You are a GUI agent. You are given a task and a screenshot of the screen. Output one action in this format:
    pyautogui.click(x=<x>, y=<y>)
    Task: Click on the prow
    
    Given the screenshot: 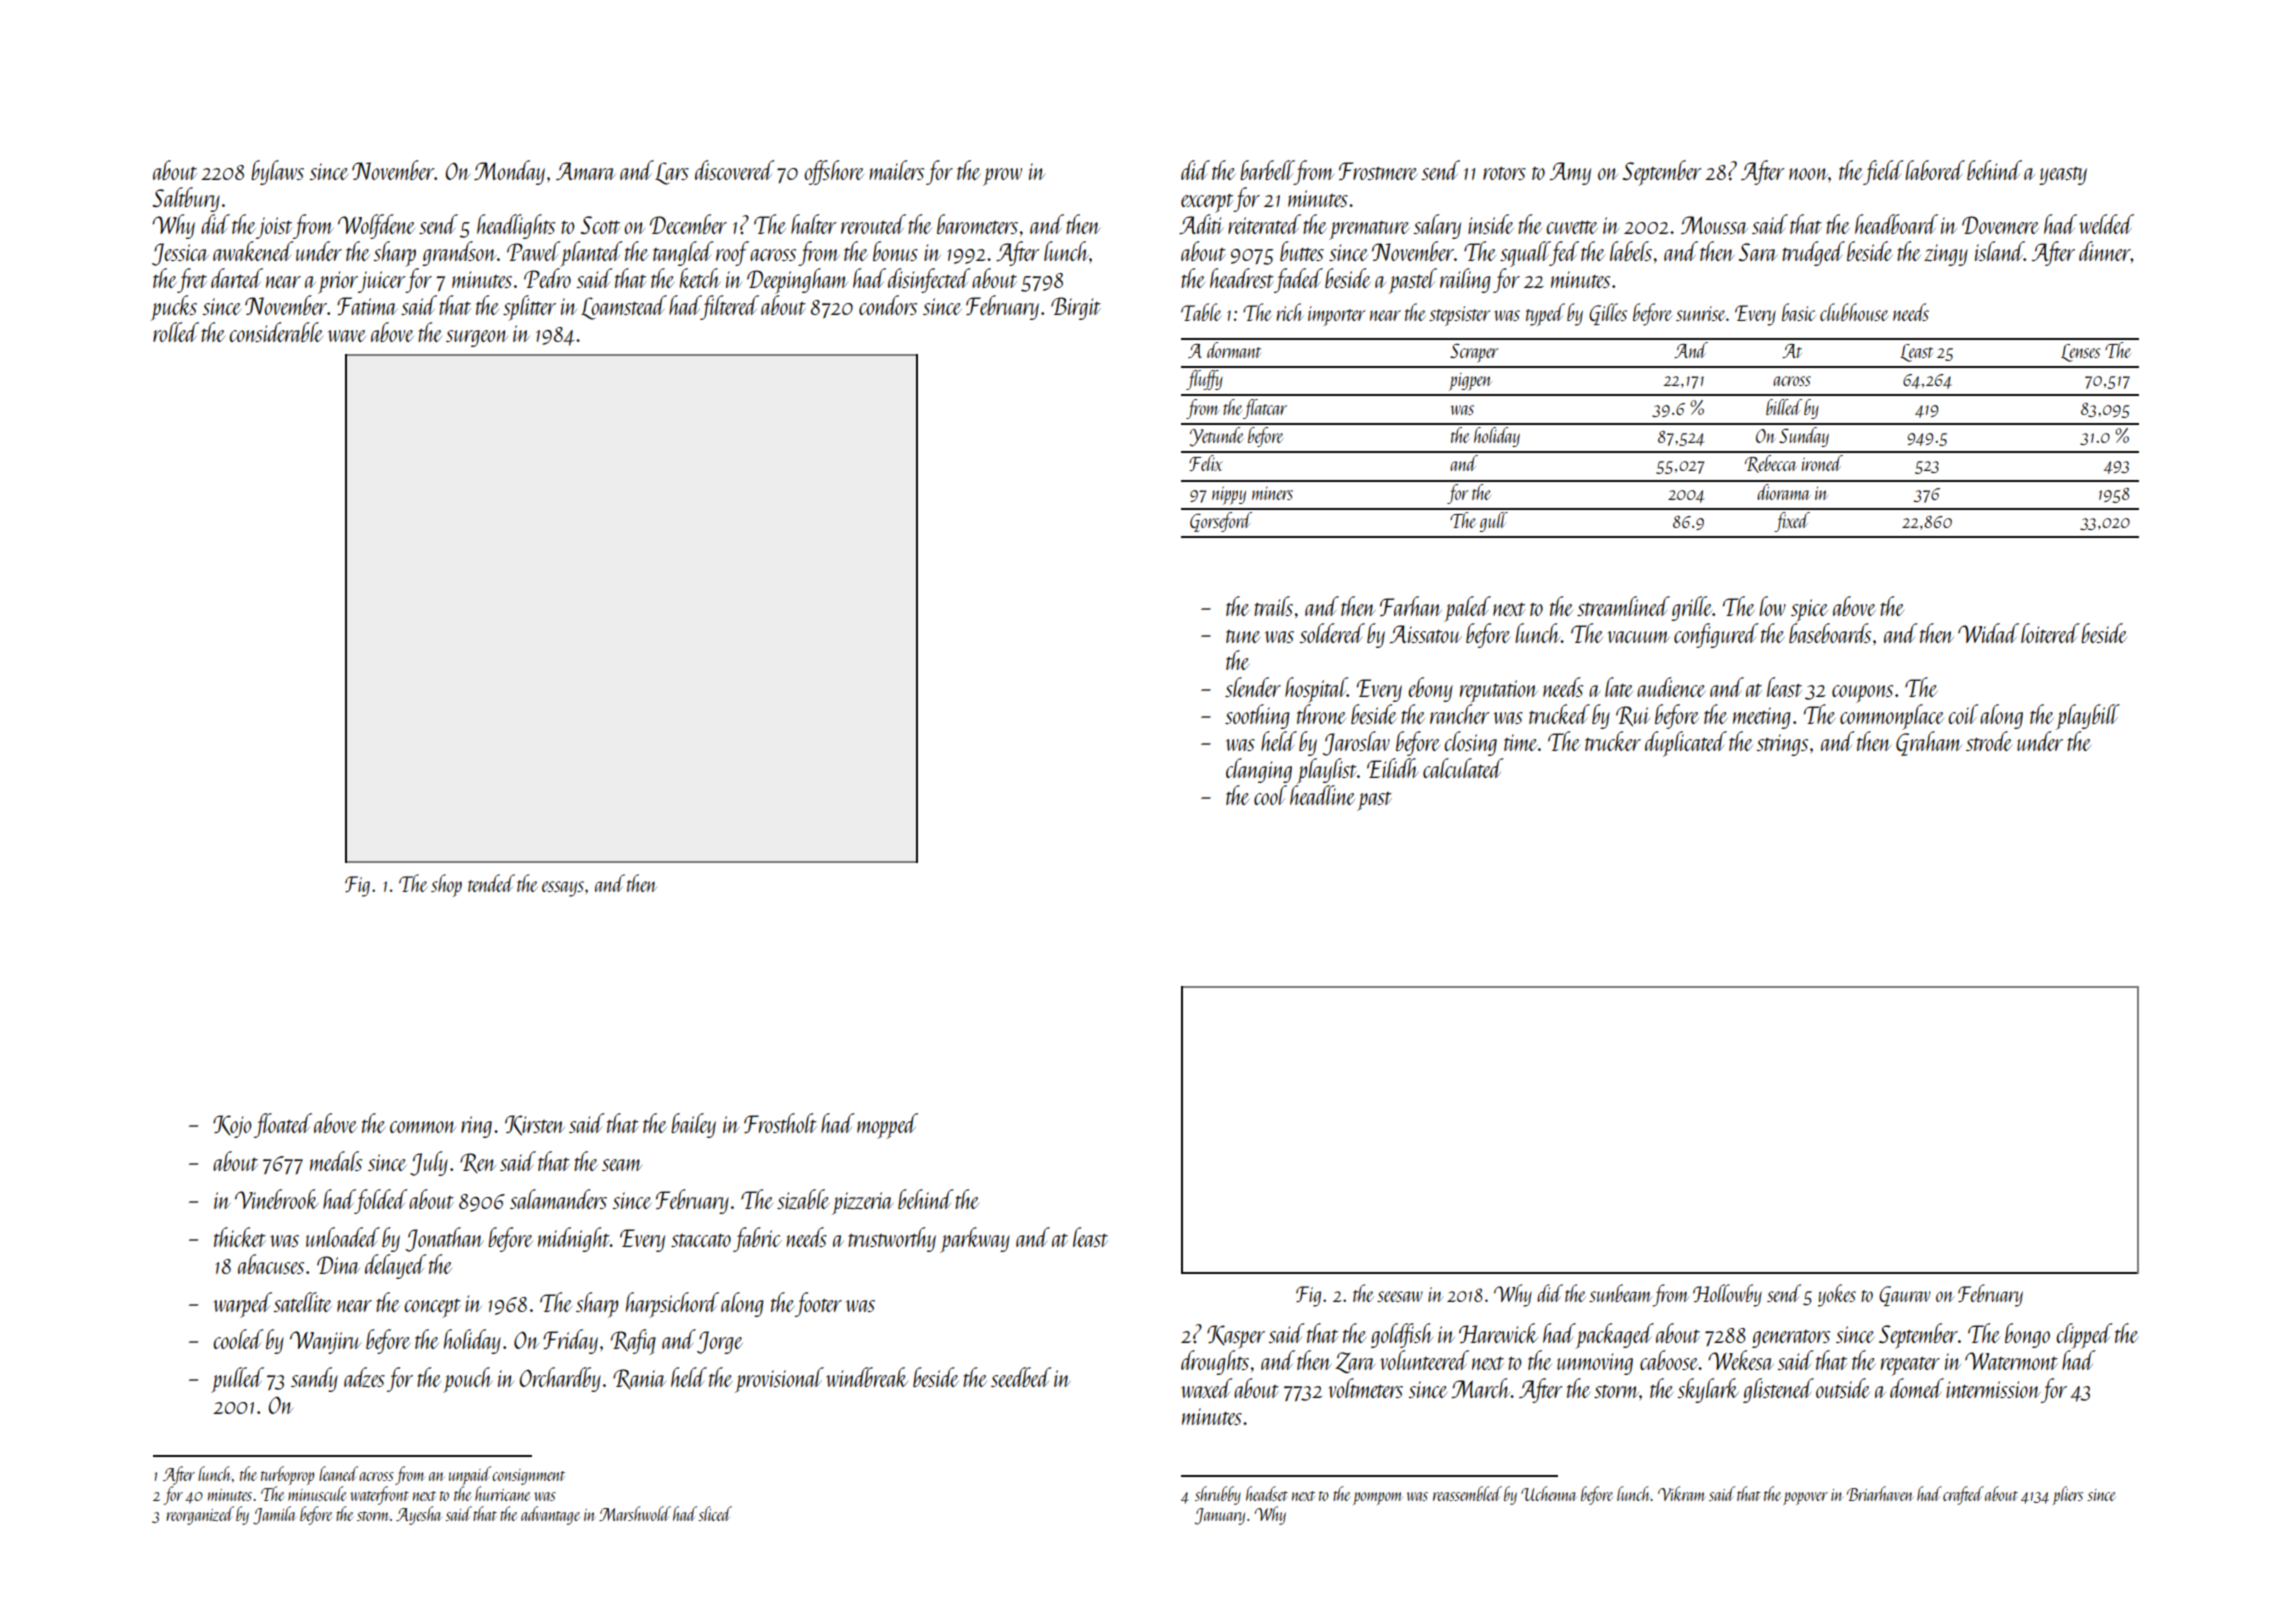 What is the action you would take?
    pyautogui.click(x=1002, y=177)
